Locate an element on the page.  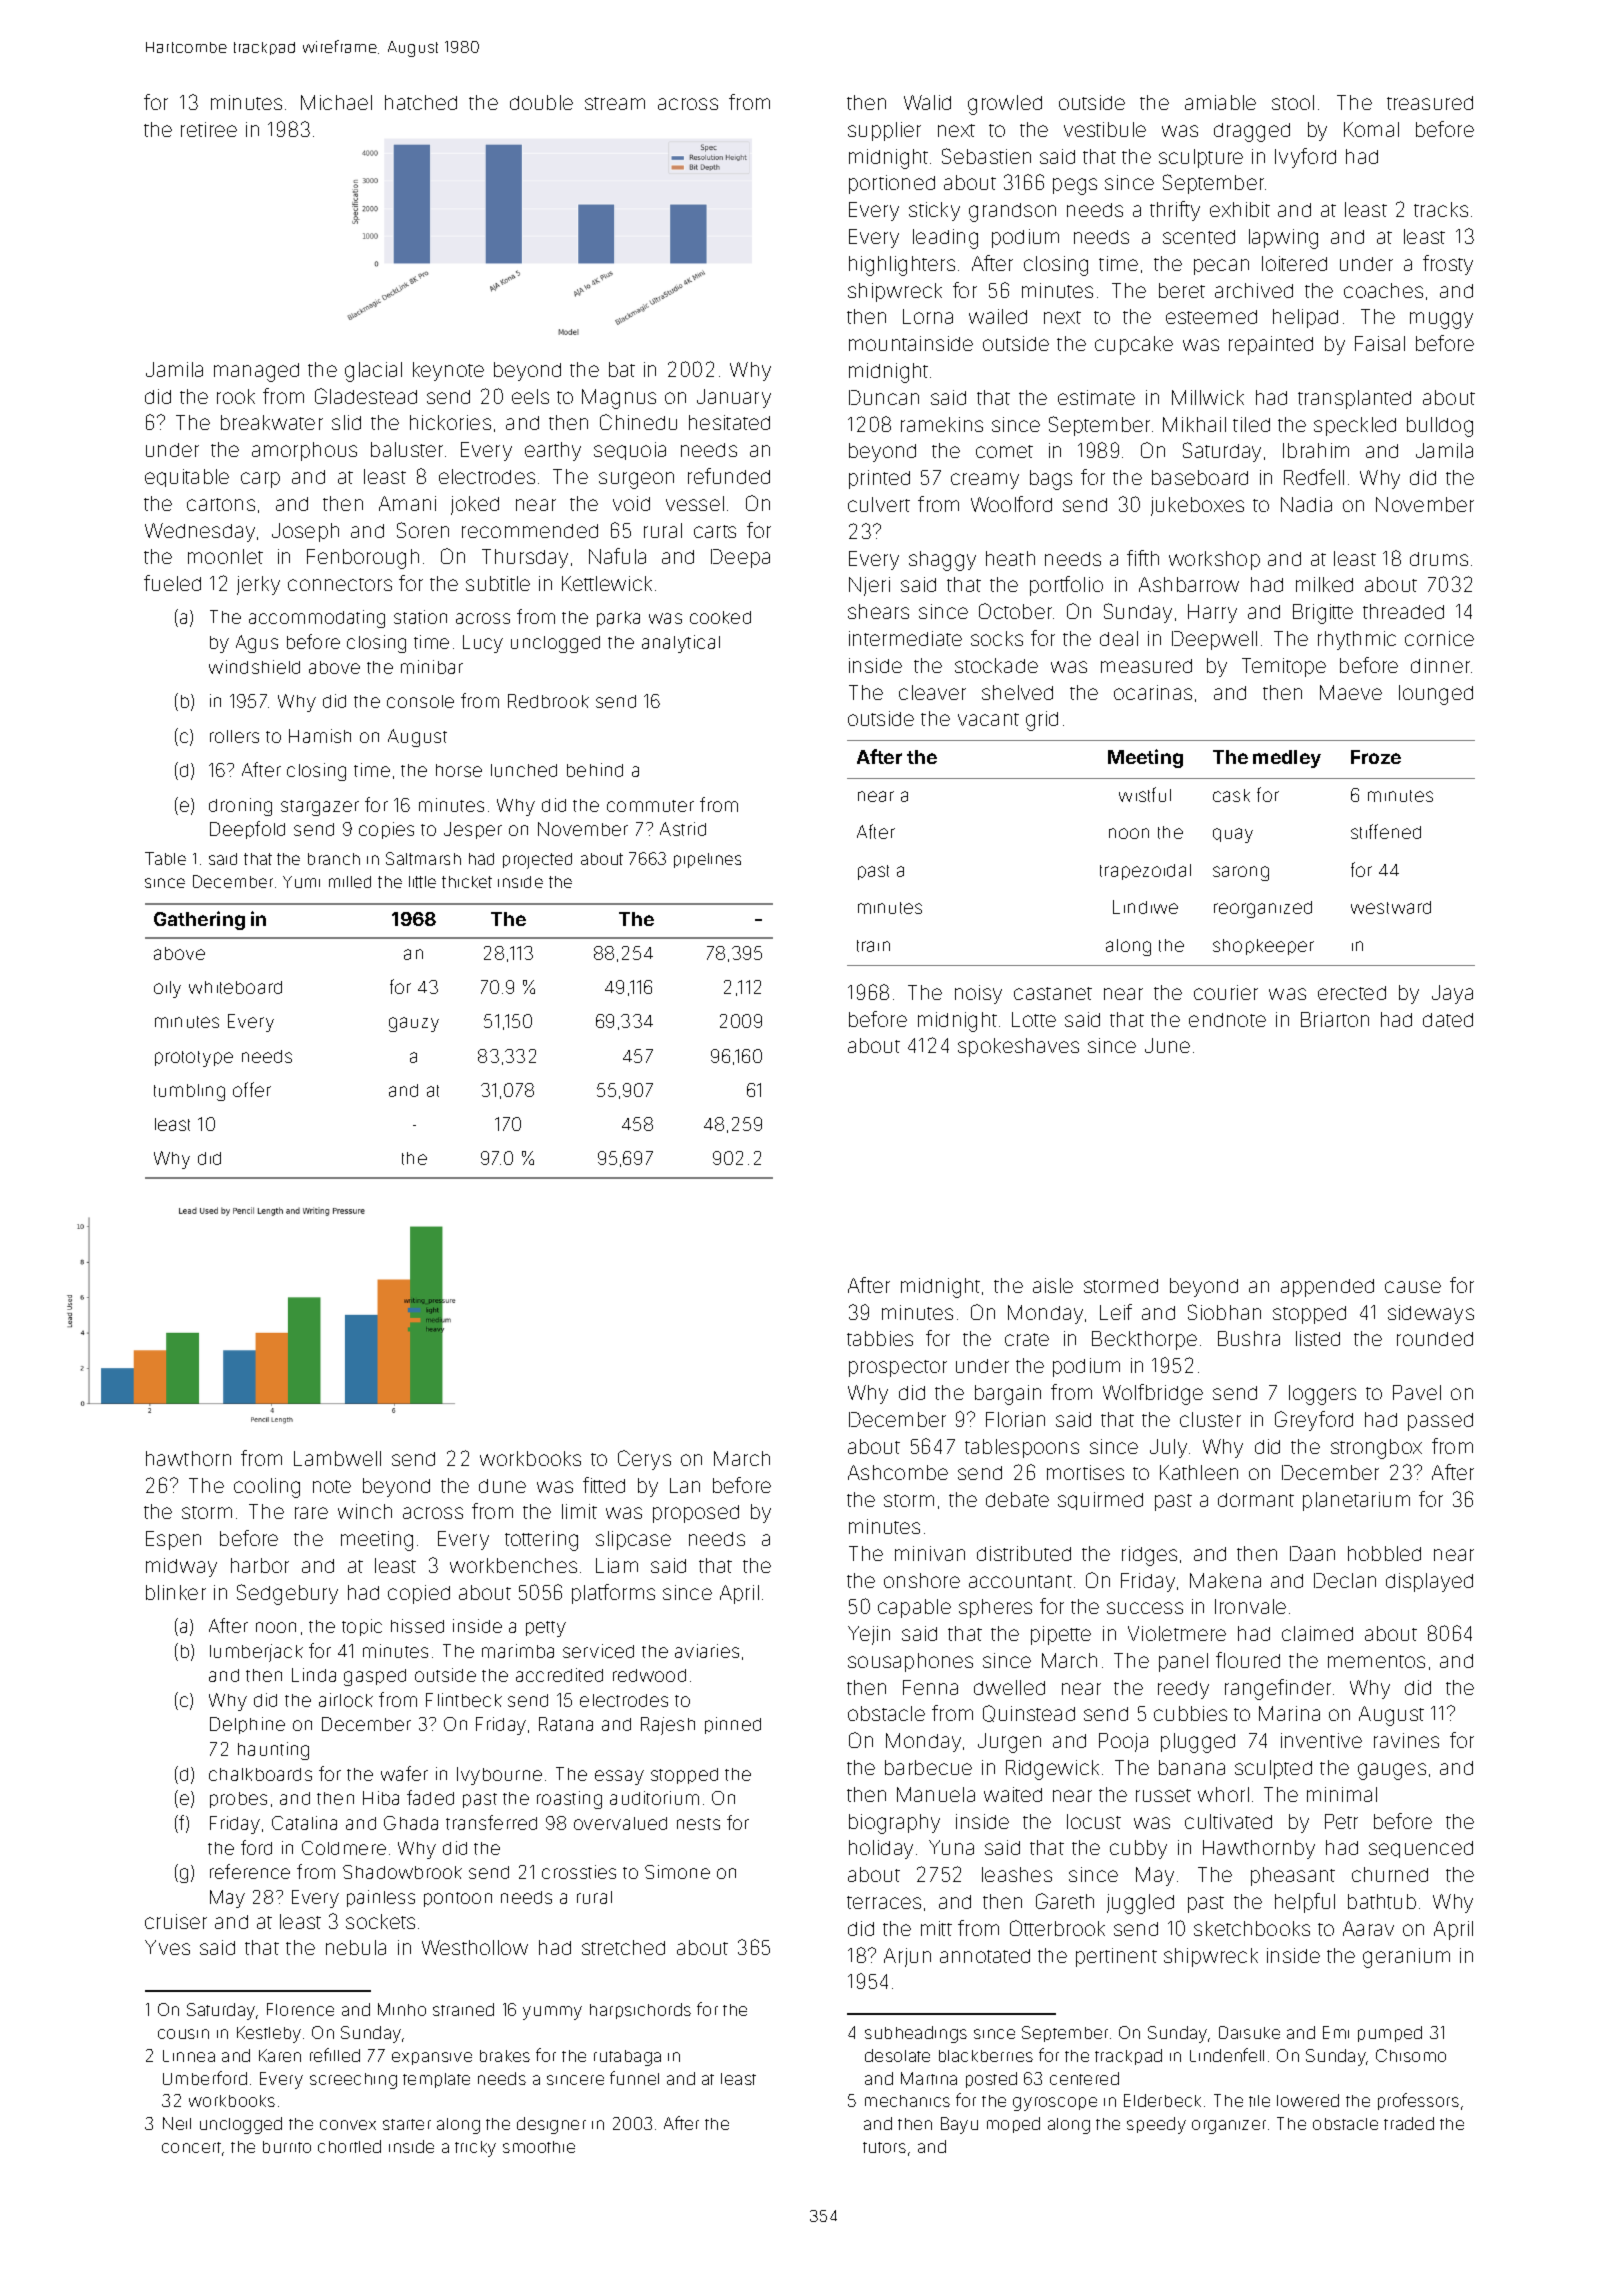
courier is located at coordinates (1226, 992).
